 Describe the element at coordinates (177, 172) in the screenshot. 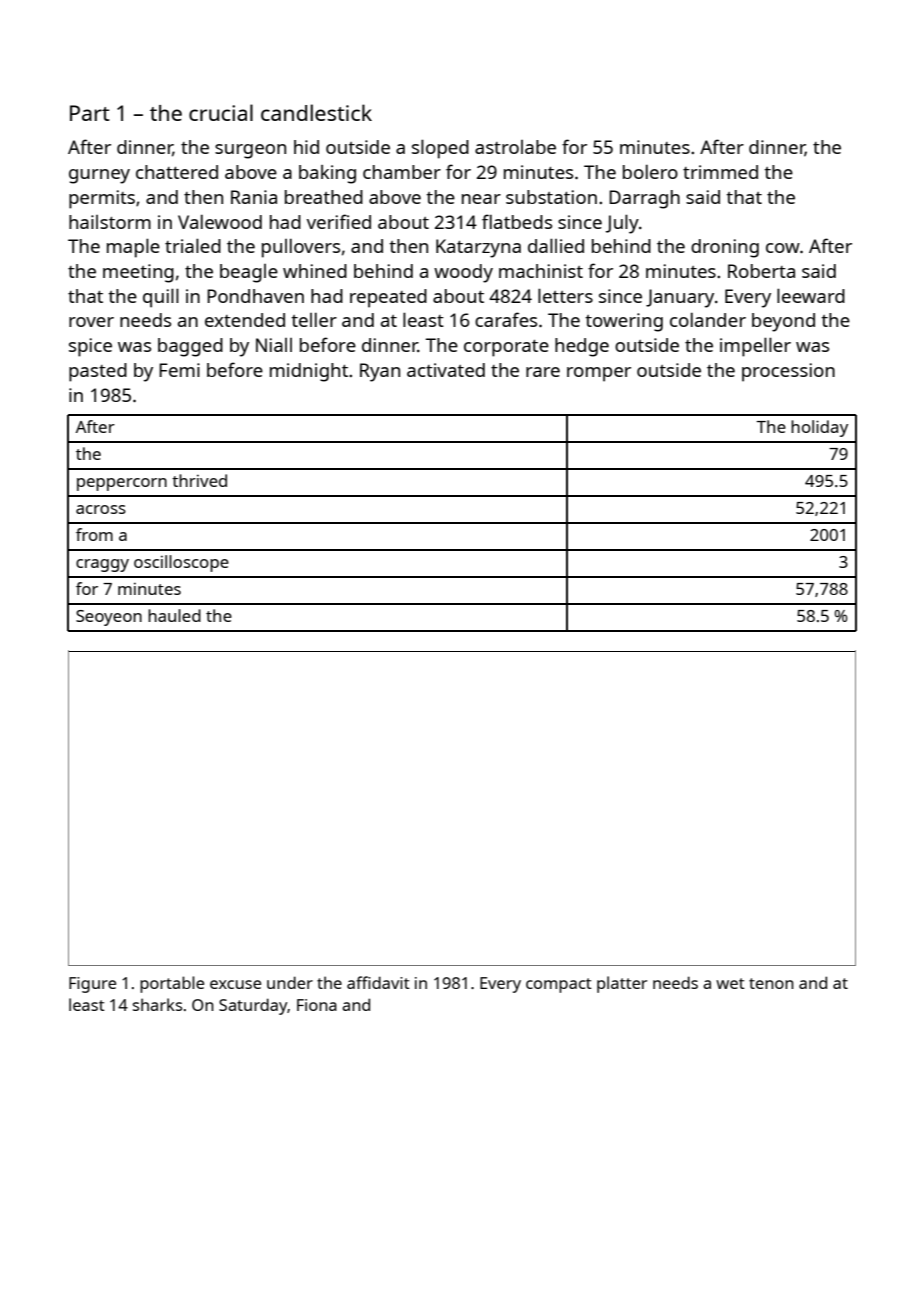

I see `chattered` at that location.
